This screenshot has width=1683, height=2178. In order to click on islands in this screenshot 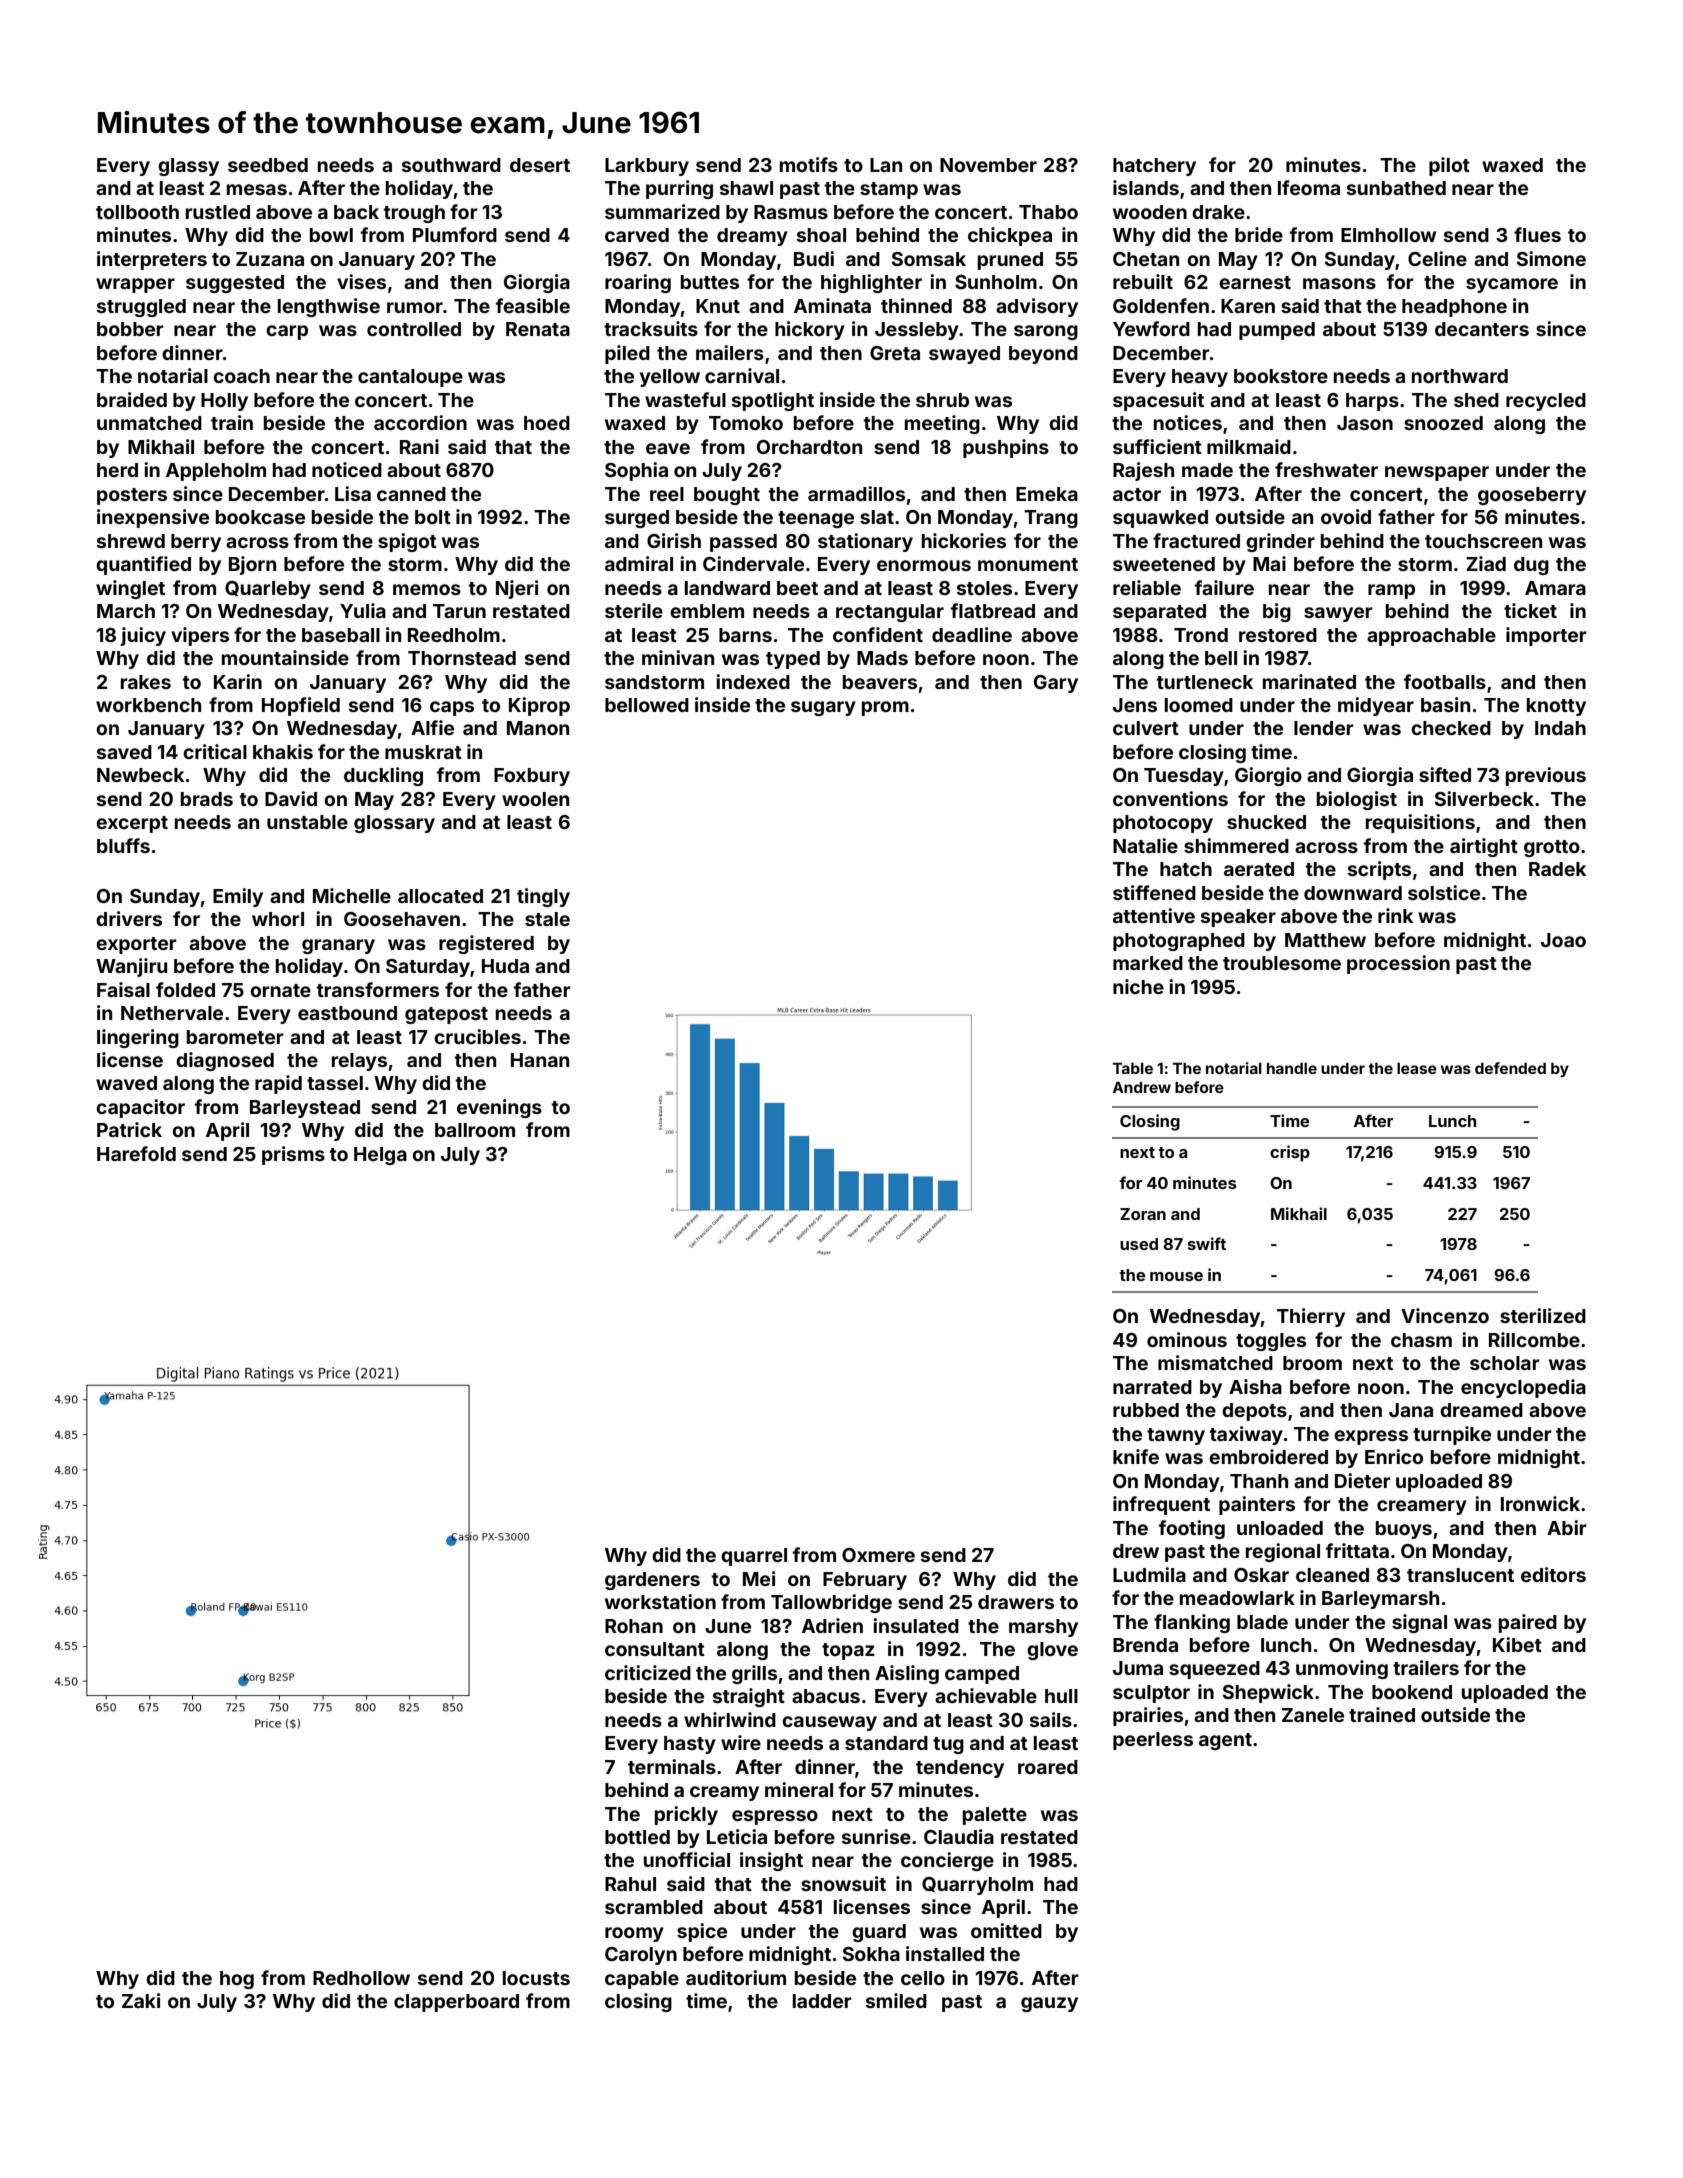, I will do `click(1146, 187)`.
